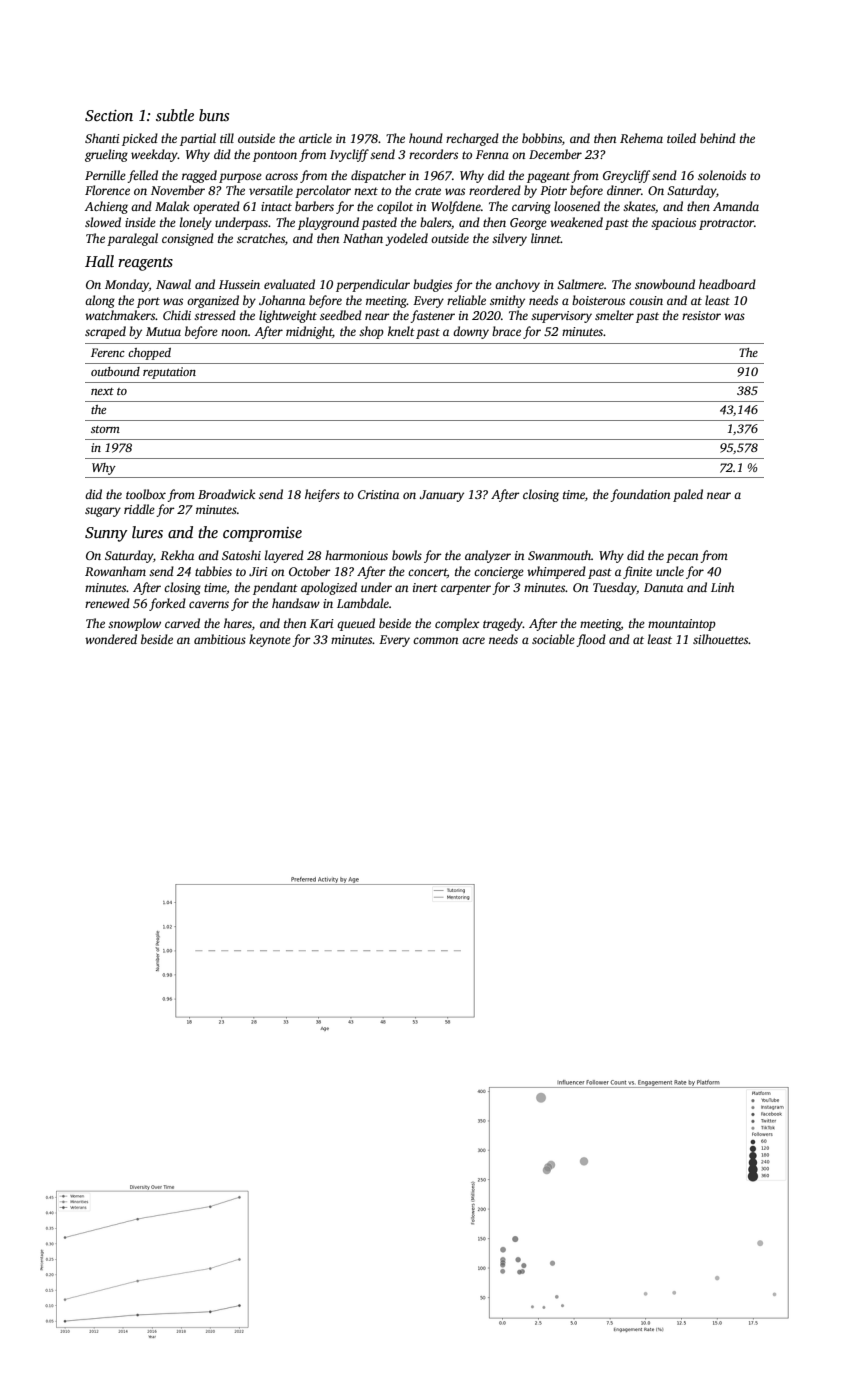 The image size is (849, 1400). I want to click on weekday, so click(154, 155).
